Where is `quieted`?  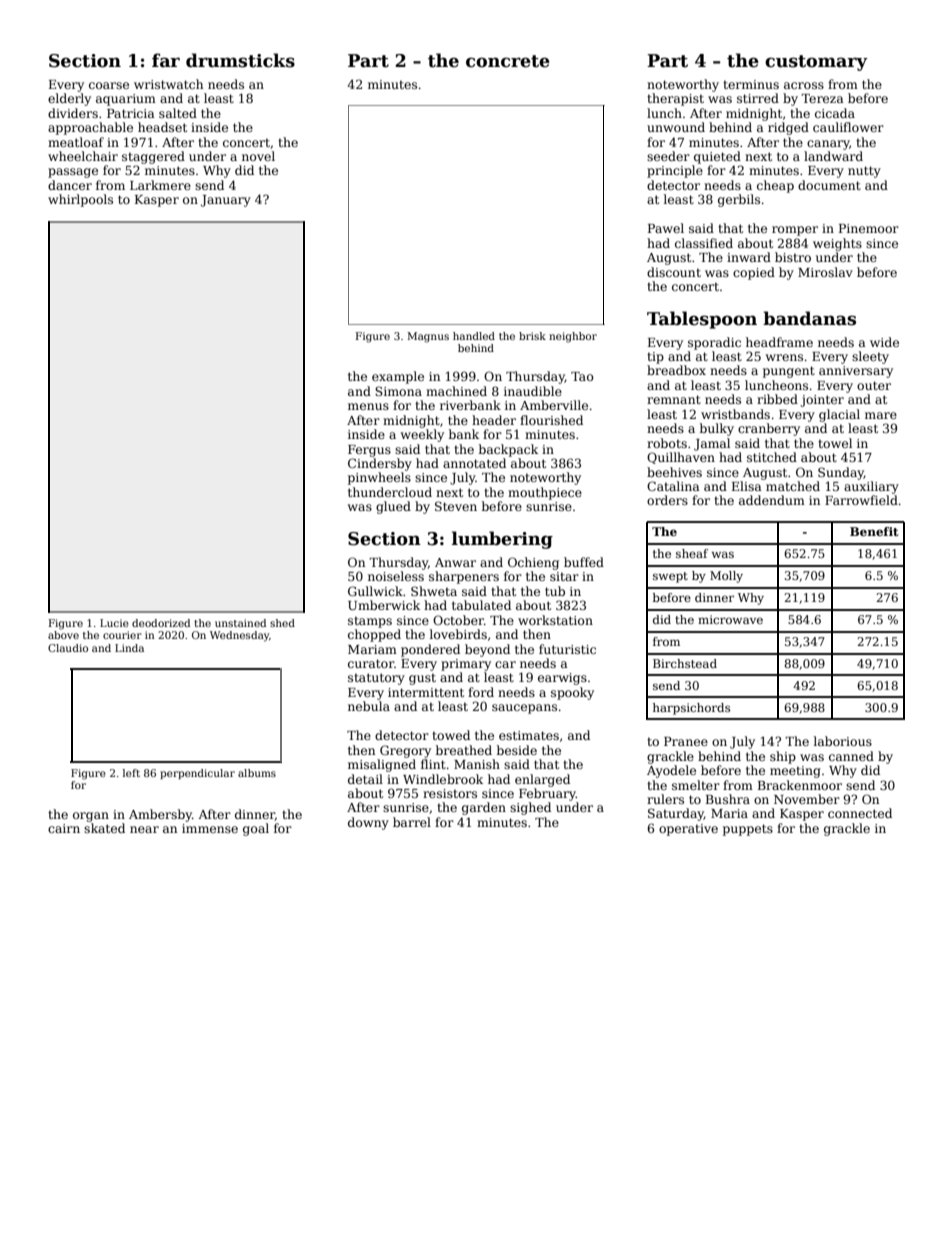 quieted is located at coordinates (717, 157).
